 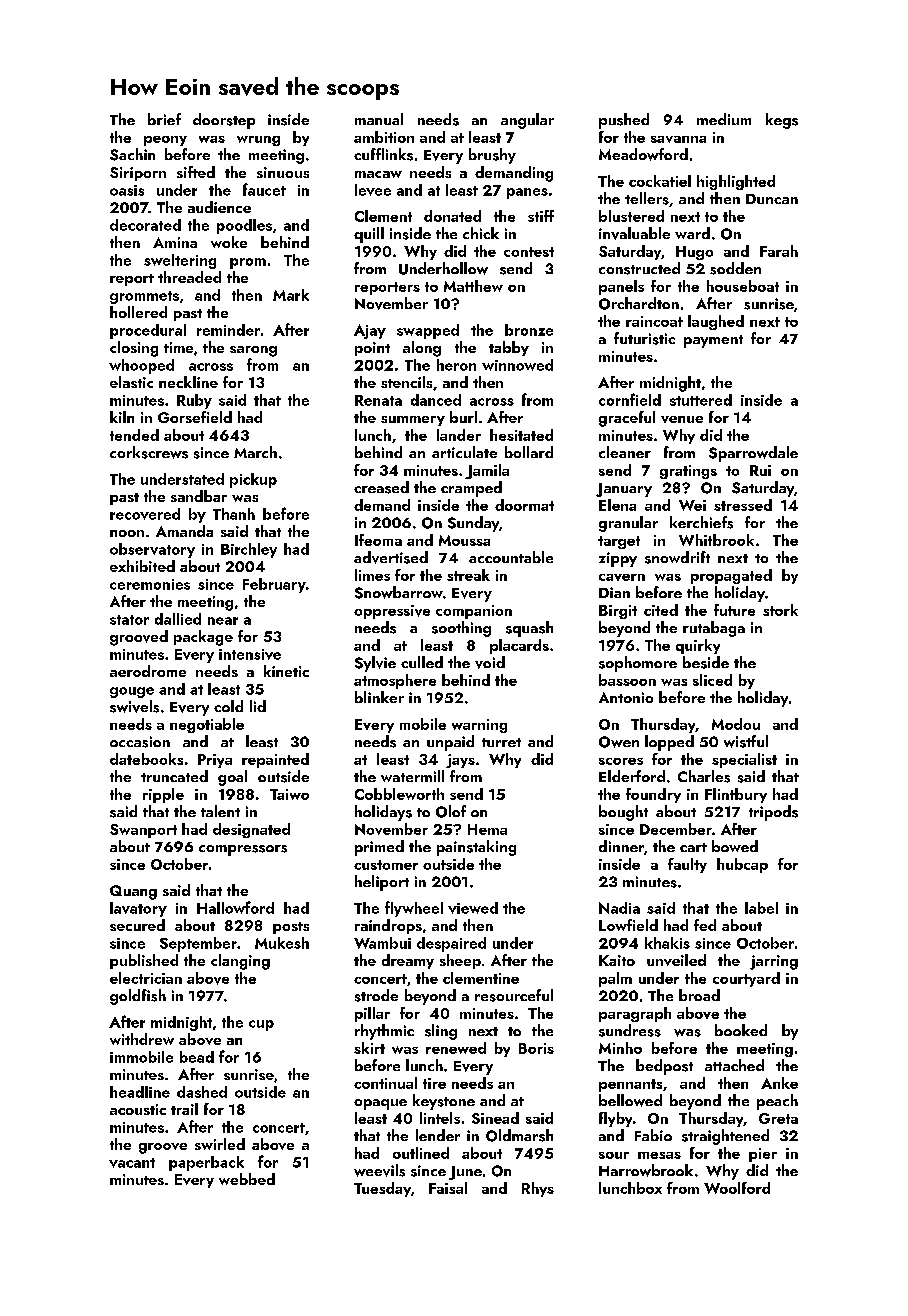 What do you see at coordinates (782, 121) in the screenshot?
I see `kegs` at bounding box center [782, 121].
